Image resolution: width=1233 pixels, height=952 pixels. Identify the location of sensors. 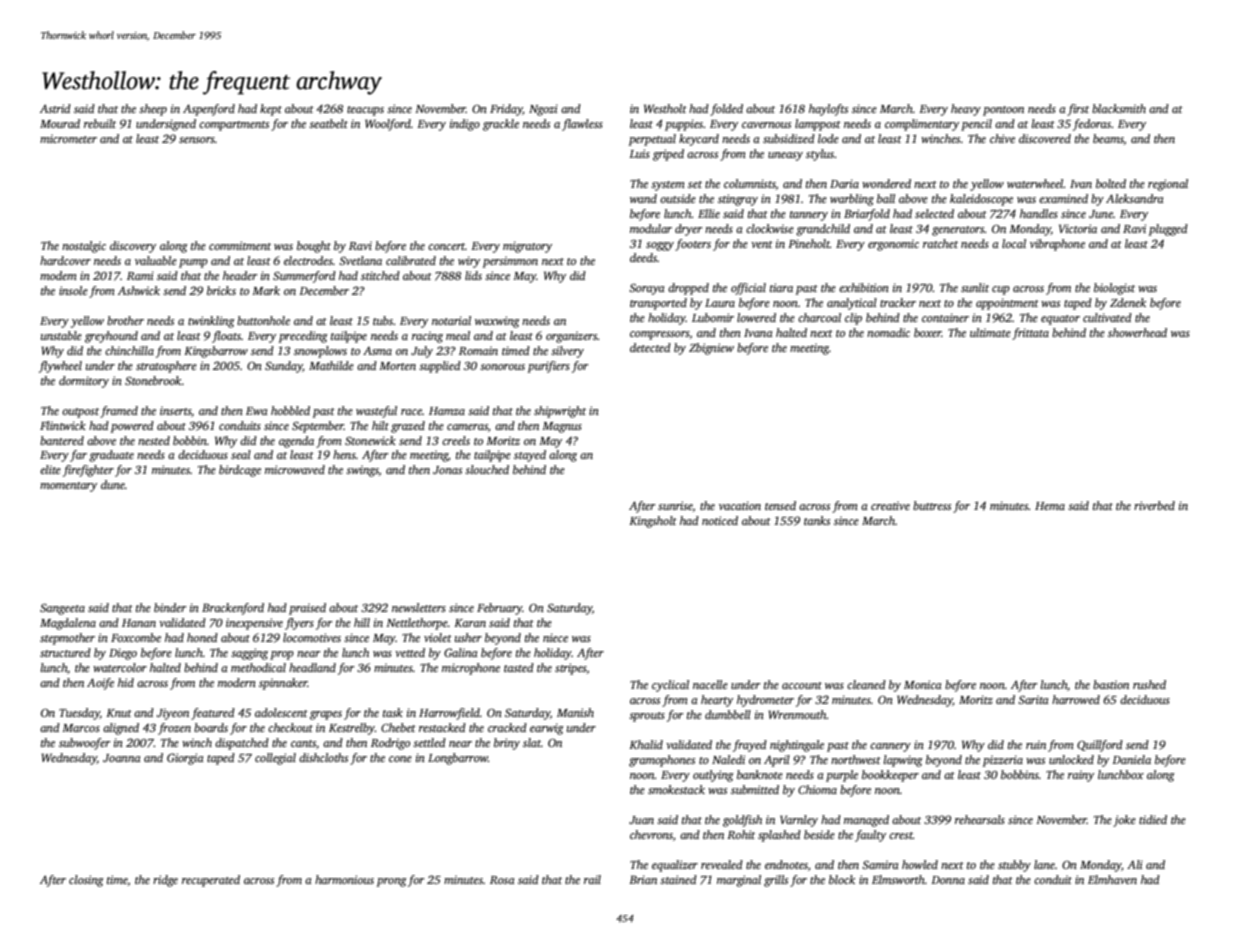
(197, 140).
